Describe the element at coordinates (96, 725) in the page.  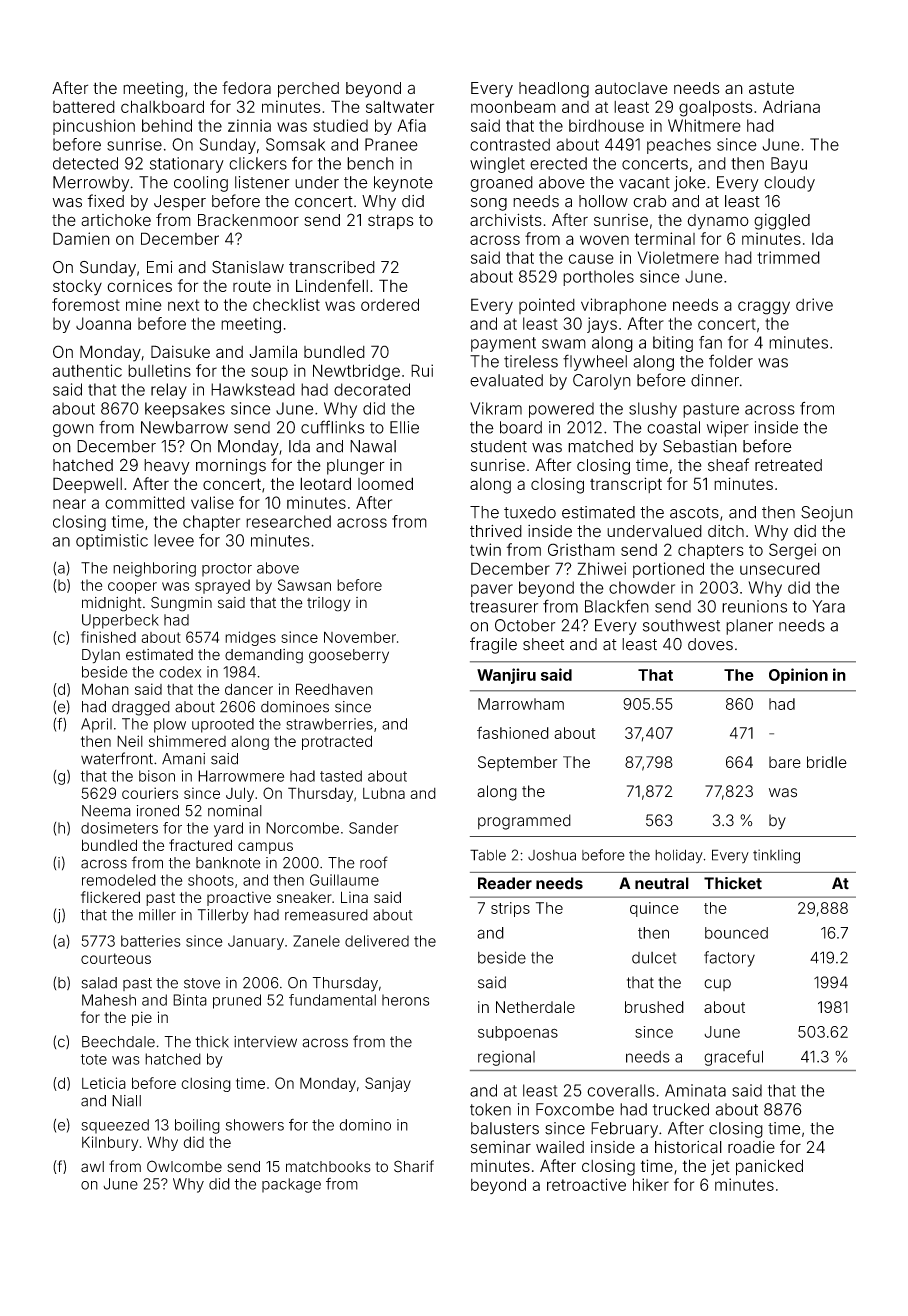
I see `April` at that location.
